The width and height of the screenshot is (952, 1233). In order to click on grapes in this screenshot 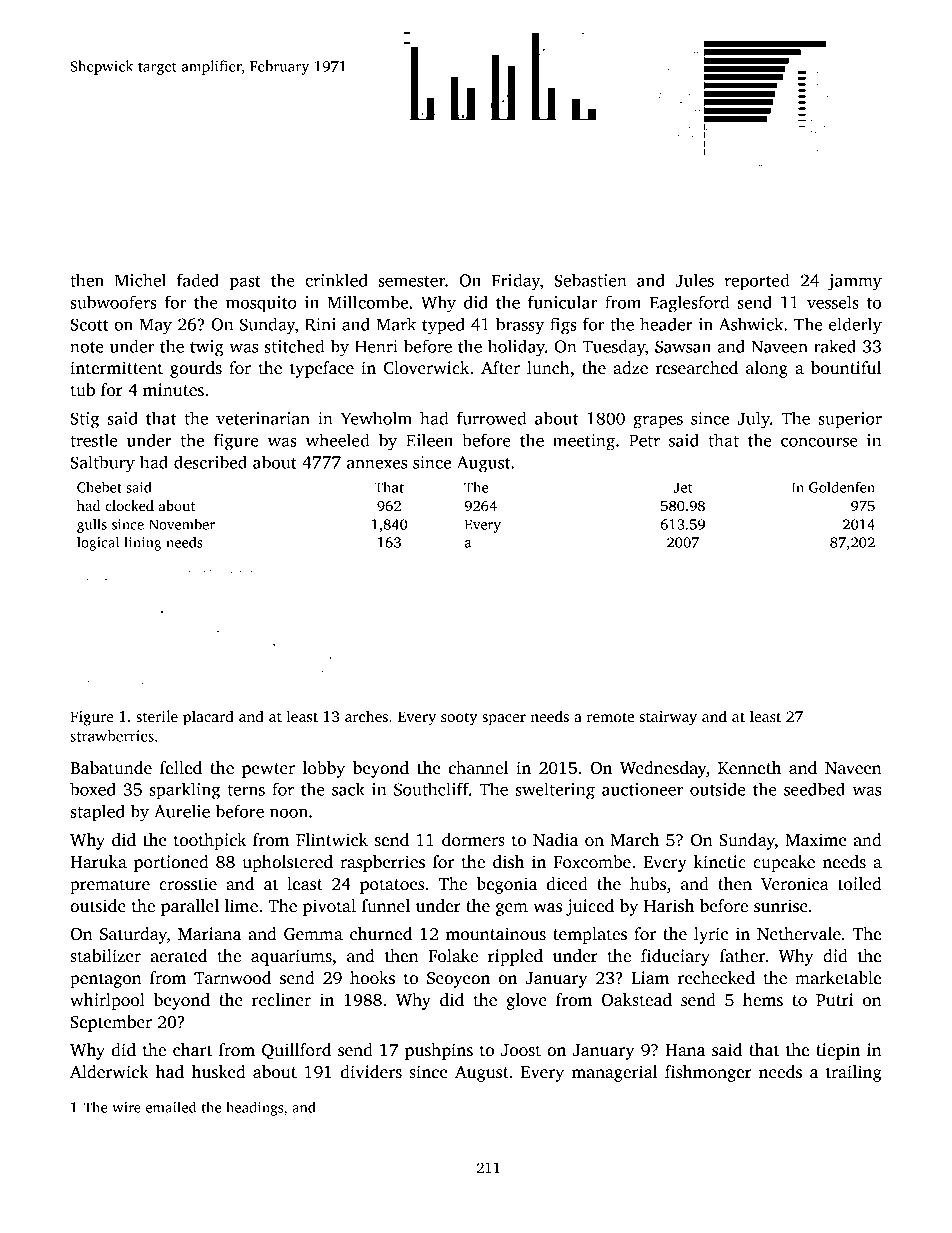, I will do `click(658, 422)`.
